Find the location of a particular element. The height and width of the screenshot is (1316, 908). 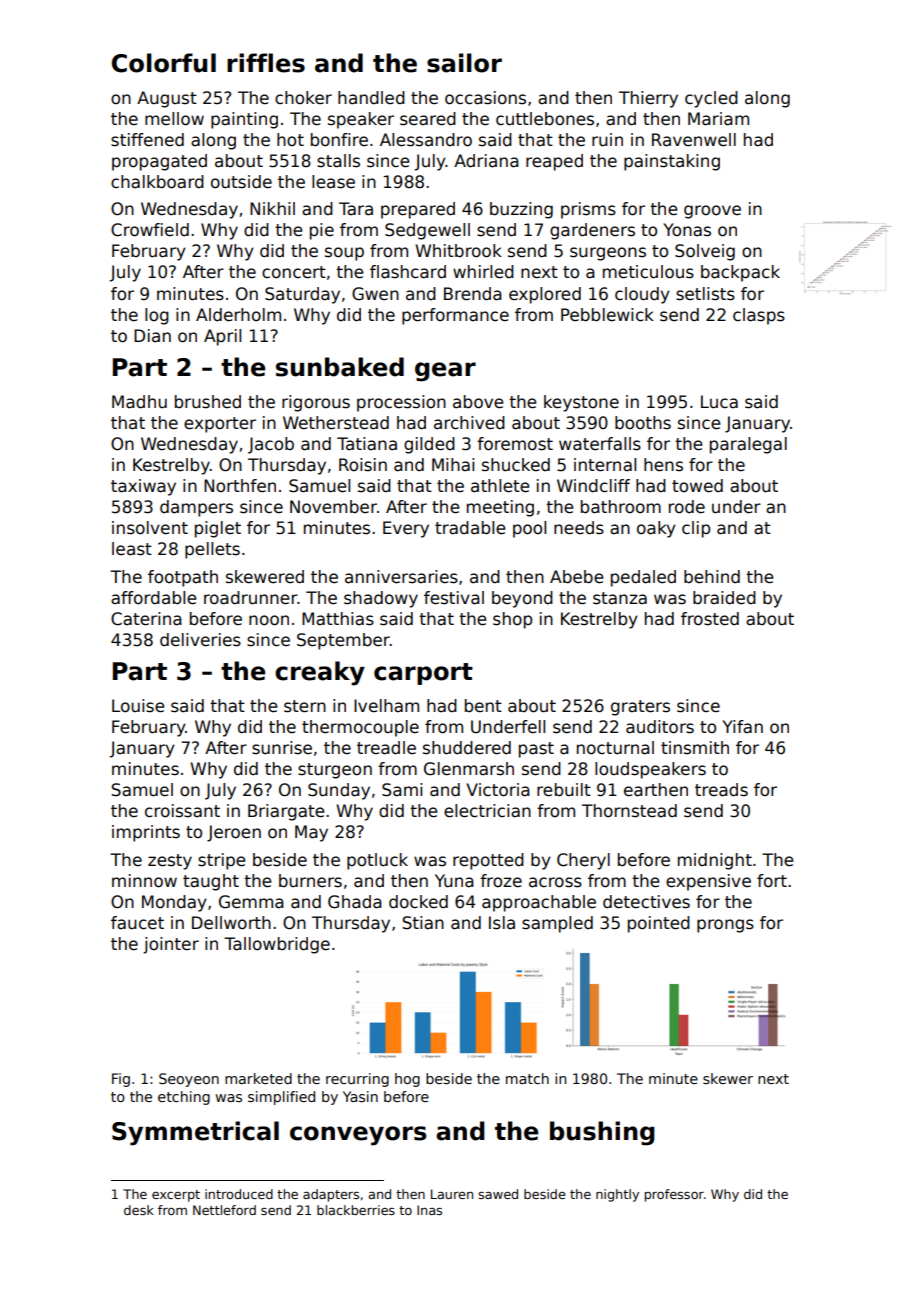

Yifan is located at coordinates (742, 727).
